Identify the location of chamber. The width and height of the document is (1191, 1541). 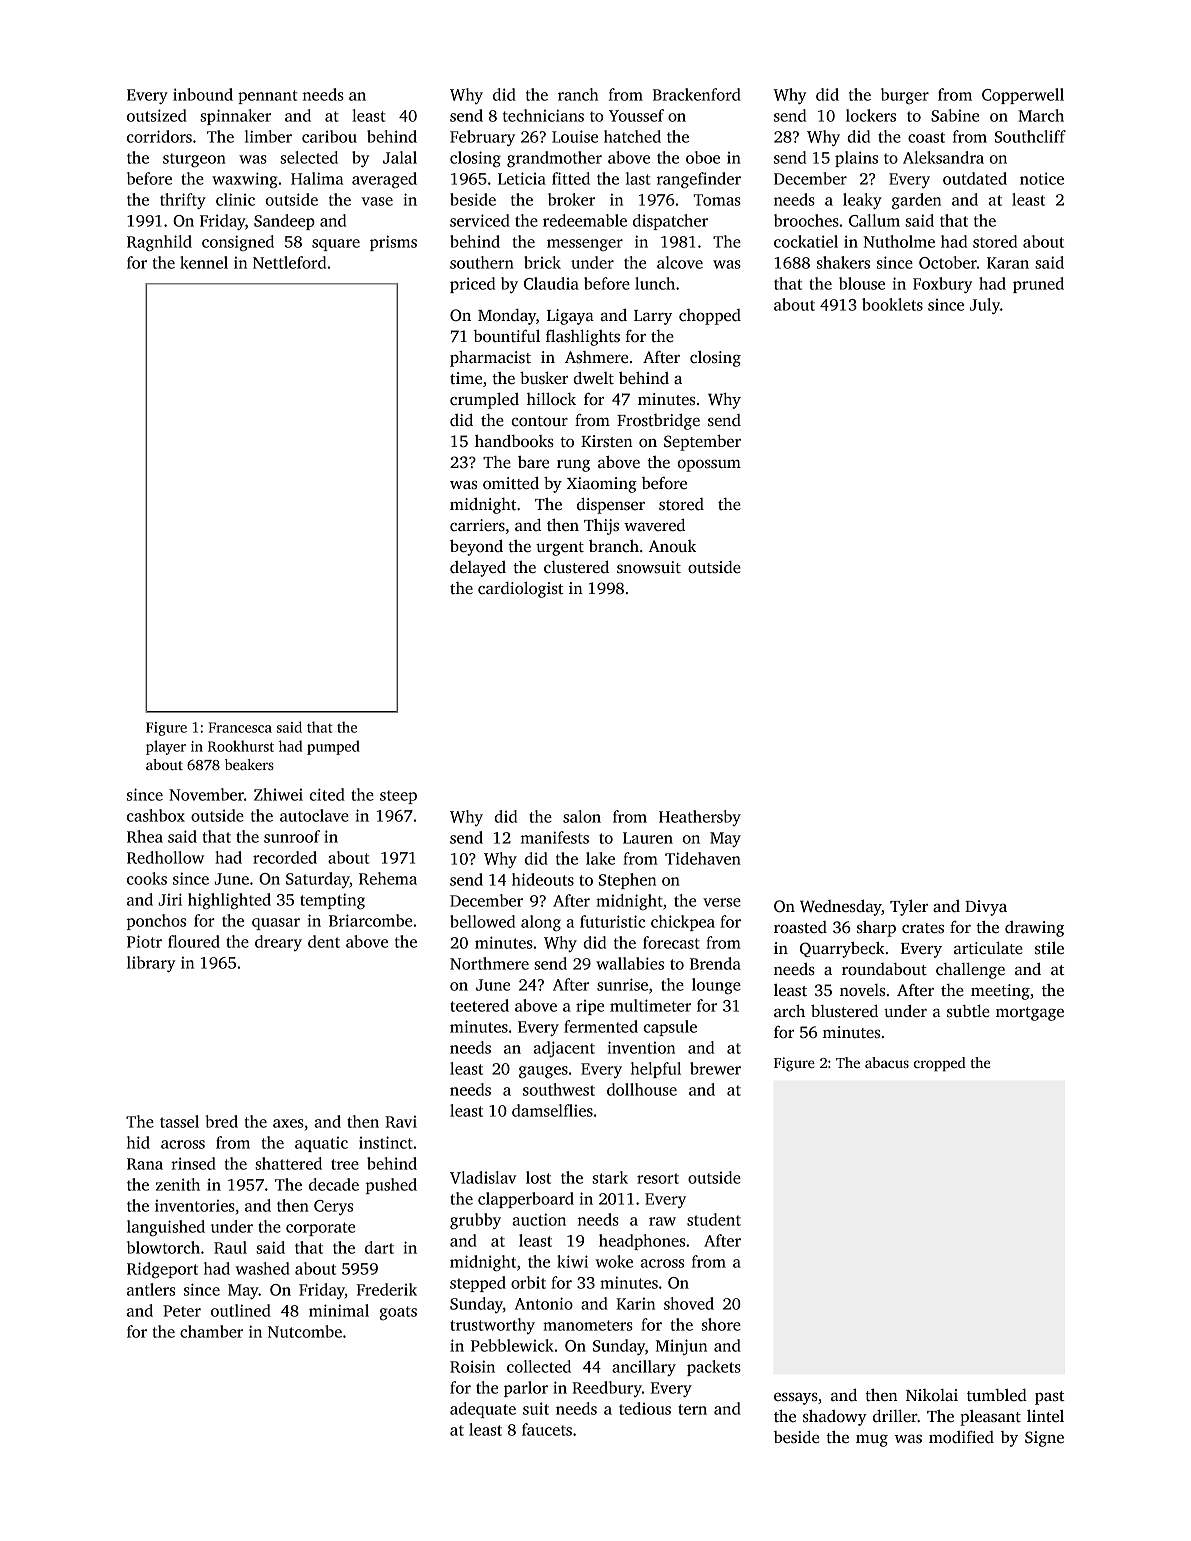
(211, 1331).
